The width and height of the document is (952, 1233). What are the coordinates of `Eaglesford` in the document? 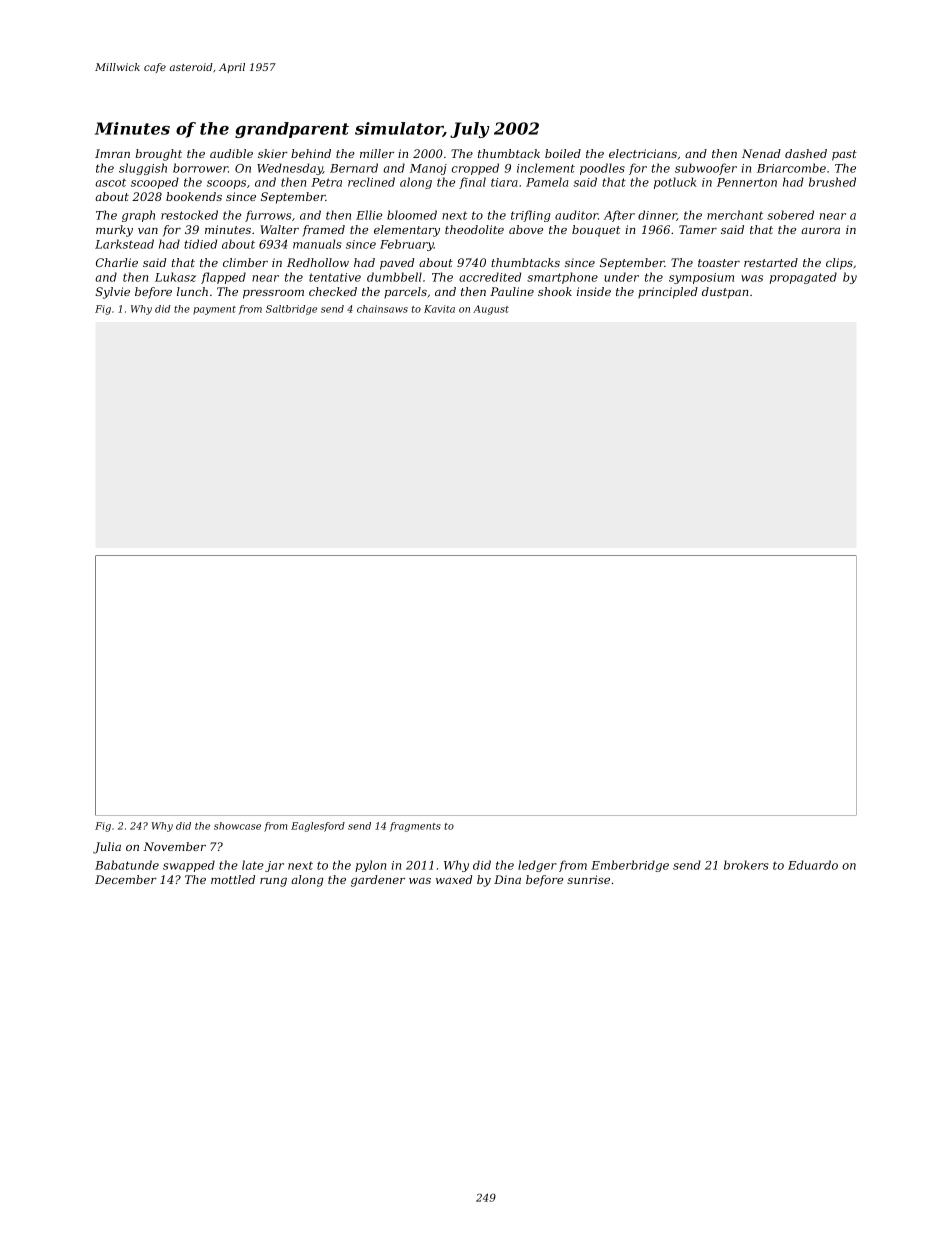 It's located at (318, 827).
